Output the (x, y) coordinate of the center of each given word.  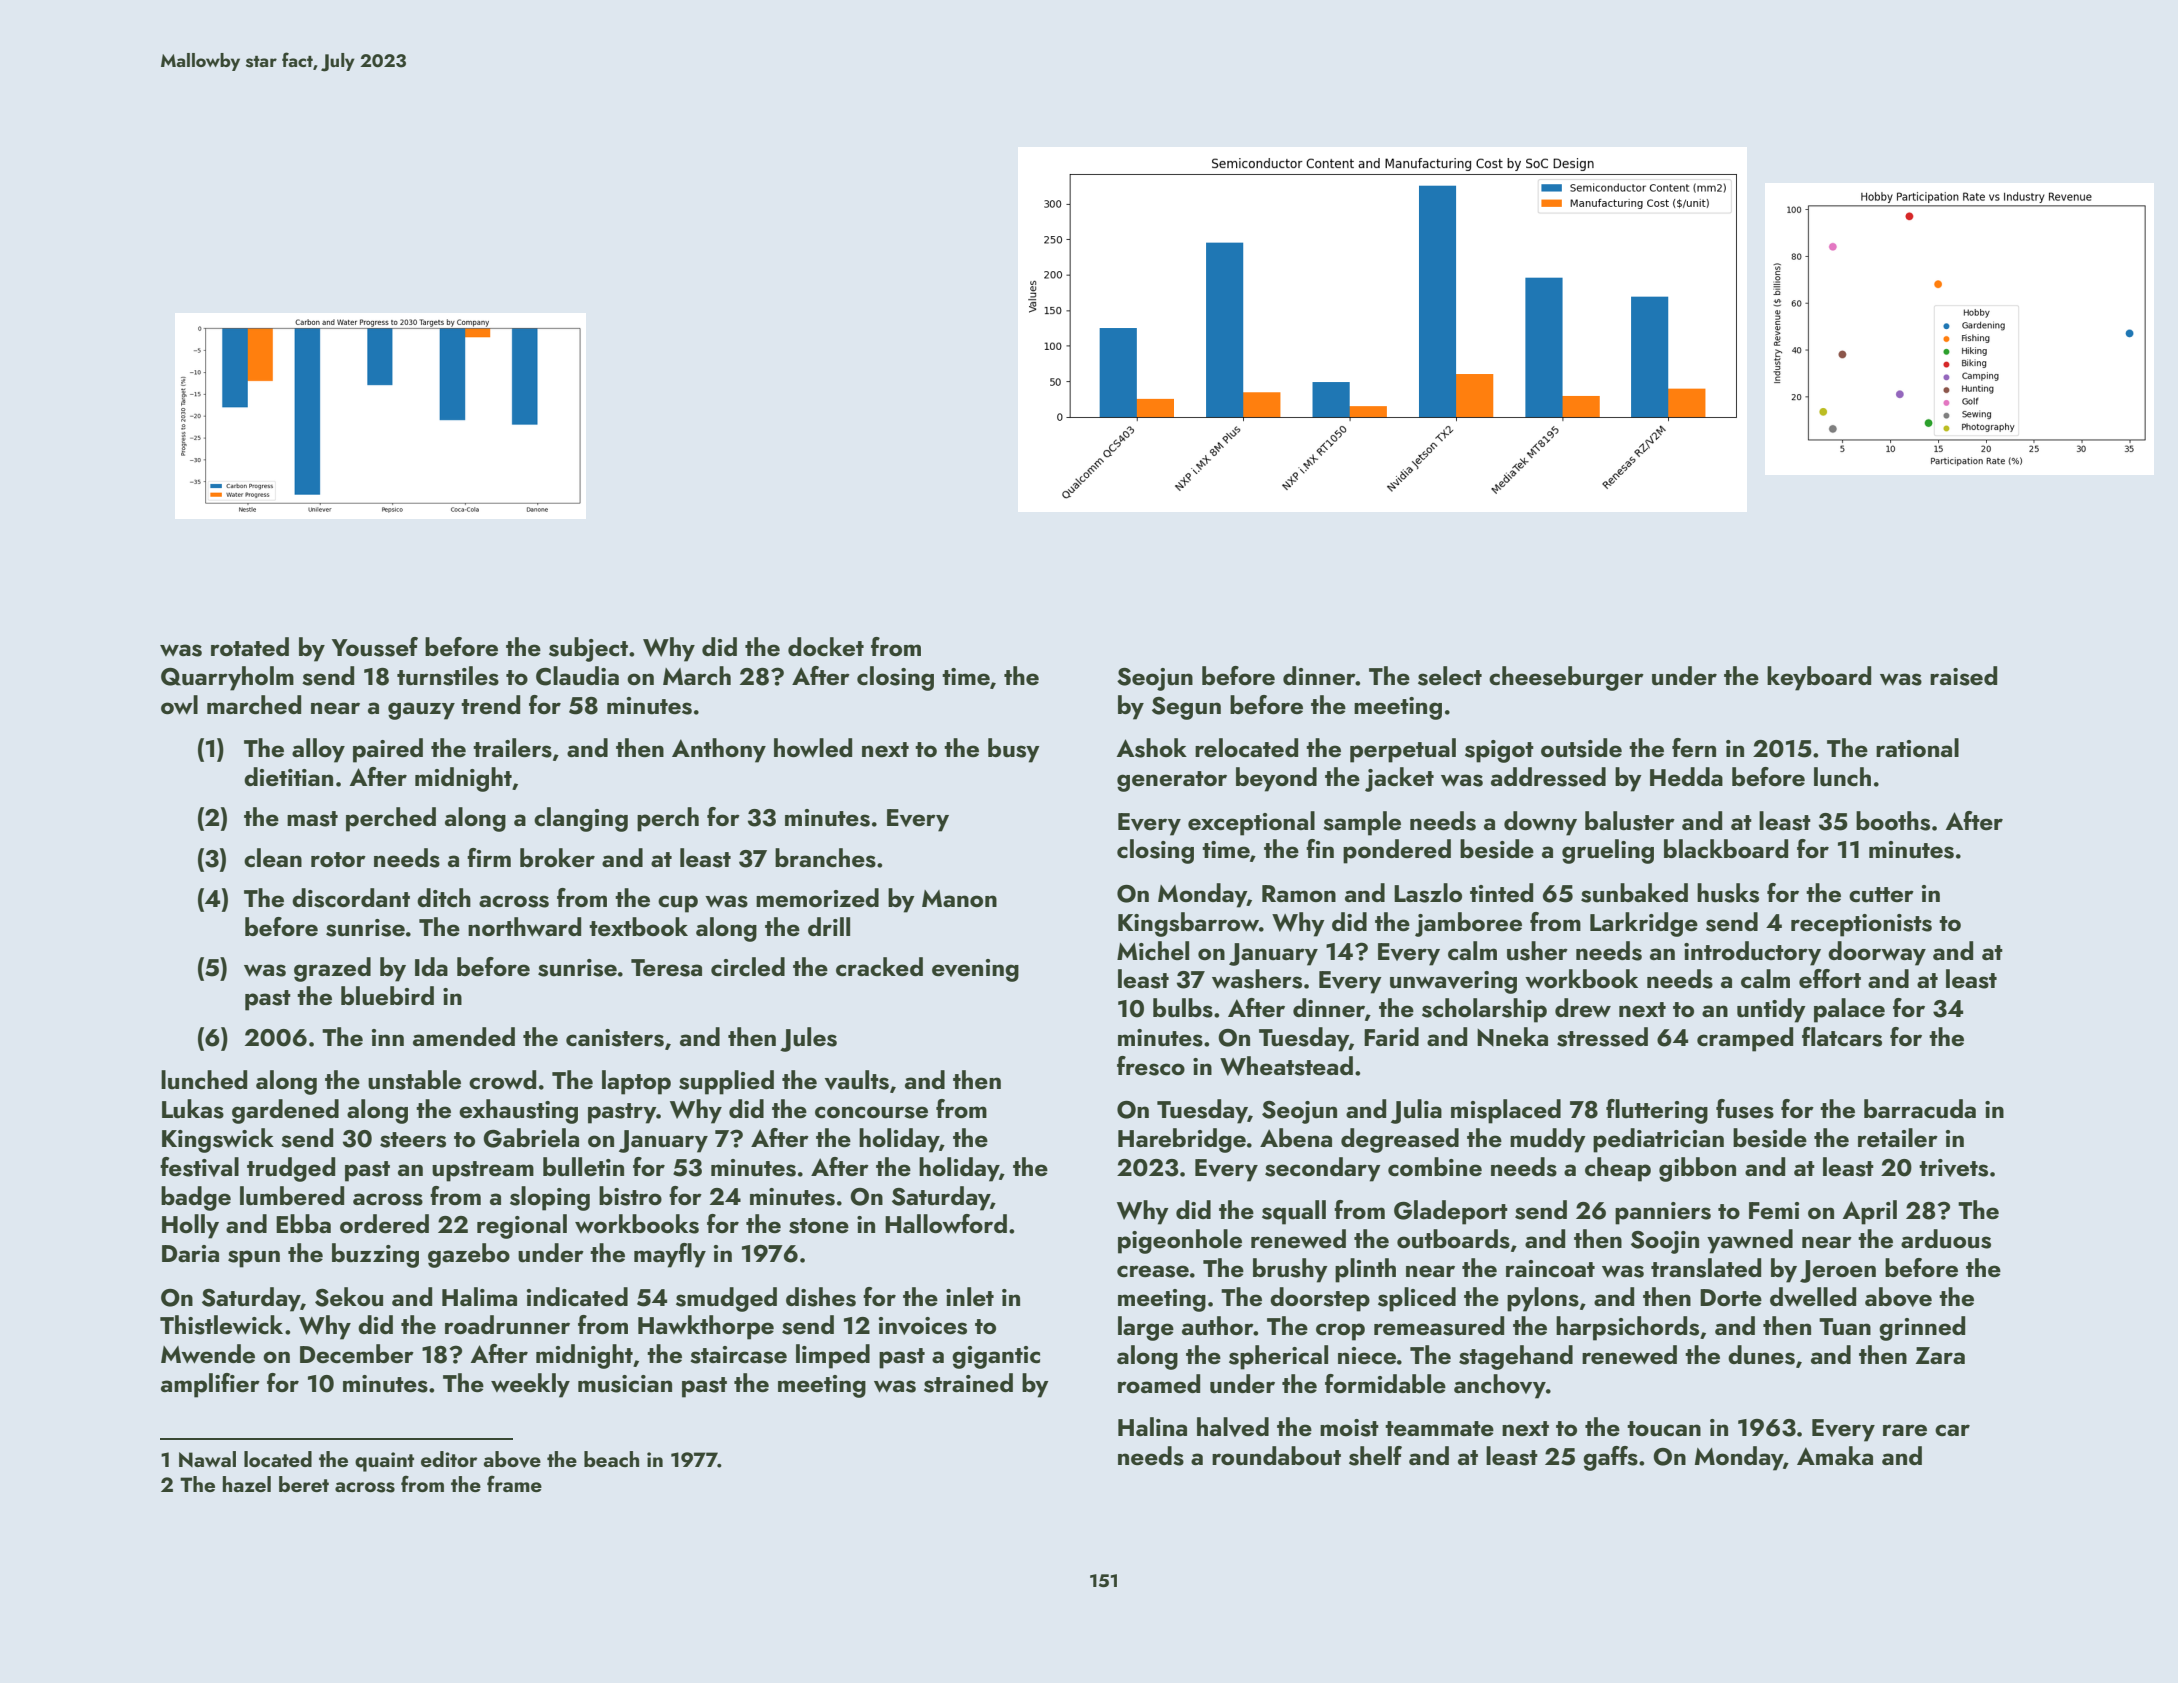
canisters (615, 1038)
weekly (530, 1385)
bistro (630, 1196)
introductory (1752, 953)
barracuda (1920, 1109)
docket (826, 646)
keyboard (1819, 678)
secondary (1323, 1169)
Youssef (375, 647)
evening (975, 970)
